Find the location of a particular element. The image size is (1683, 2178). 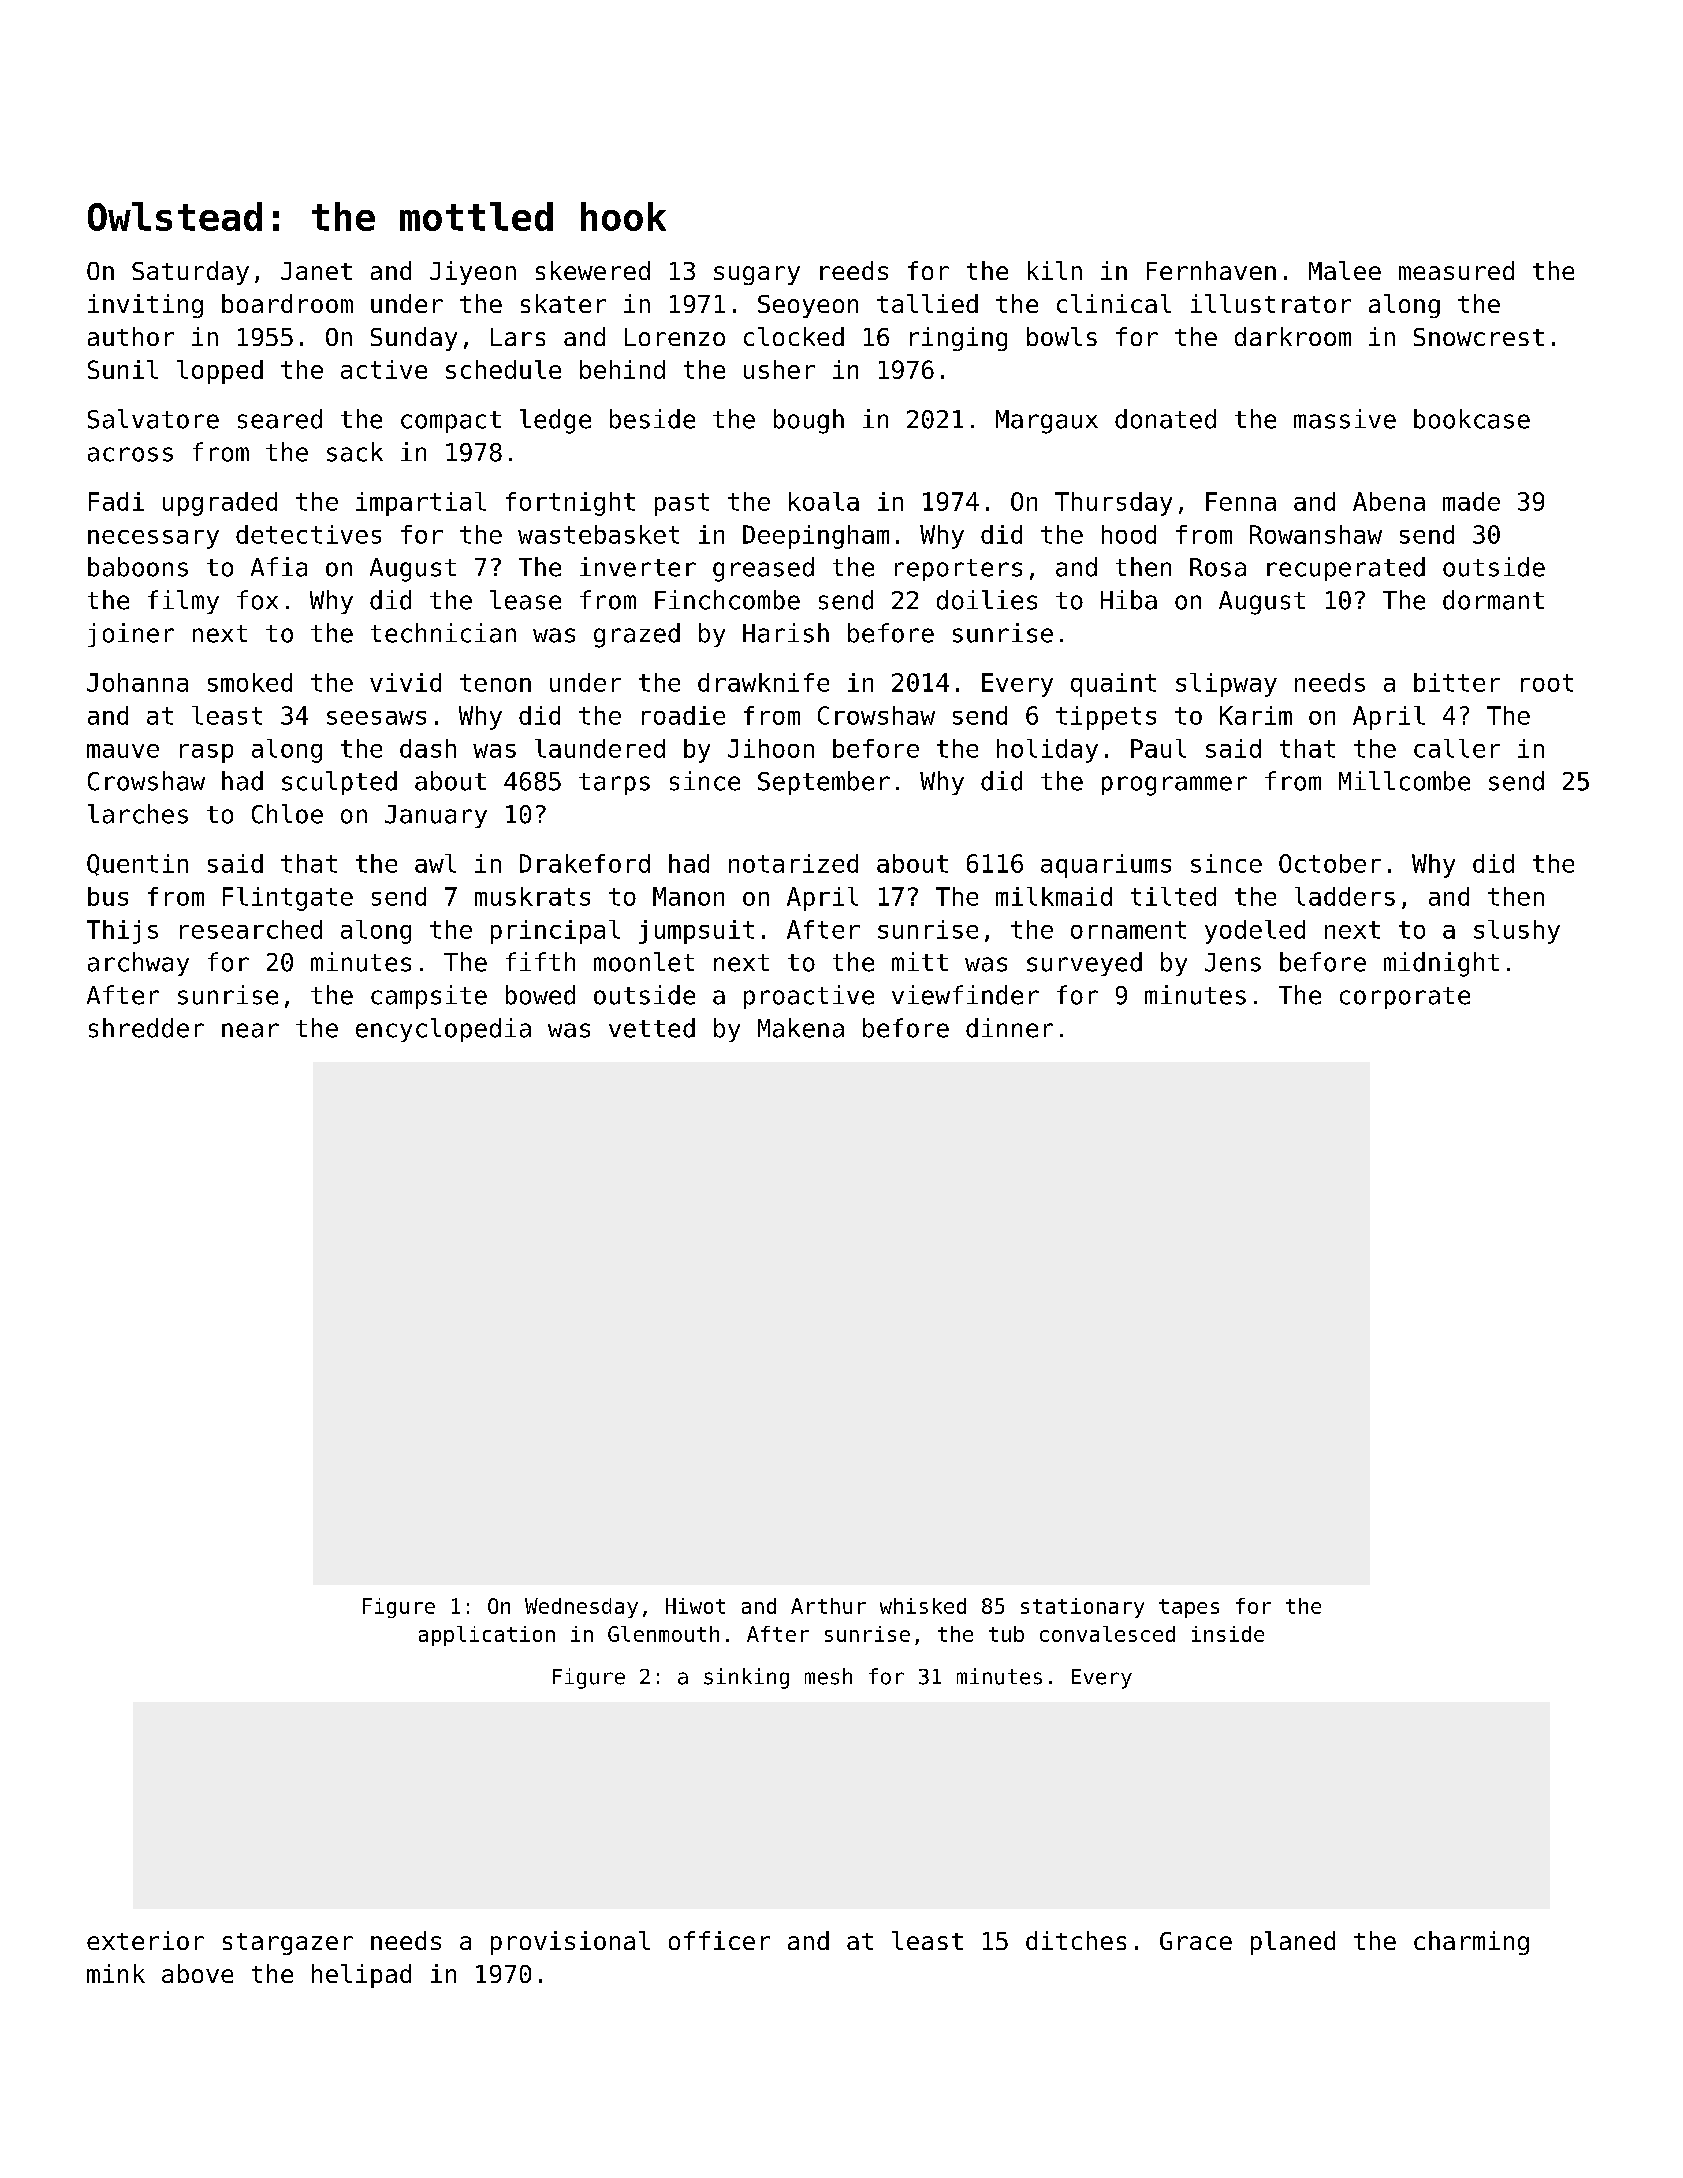

made is located at coordinates (1471, 501).
